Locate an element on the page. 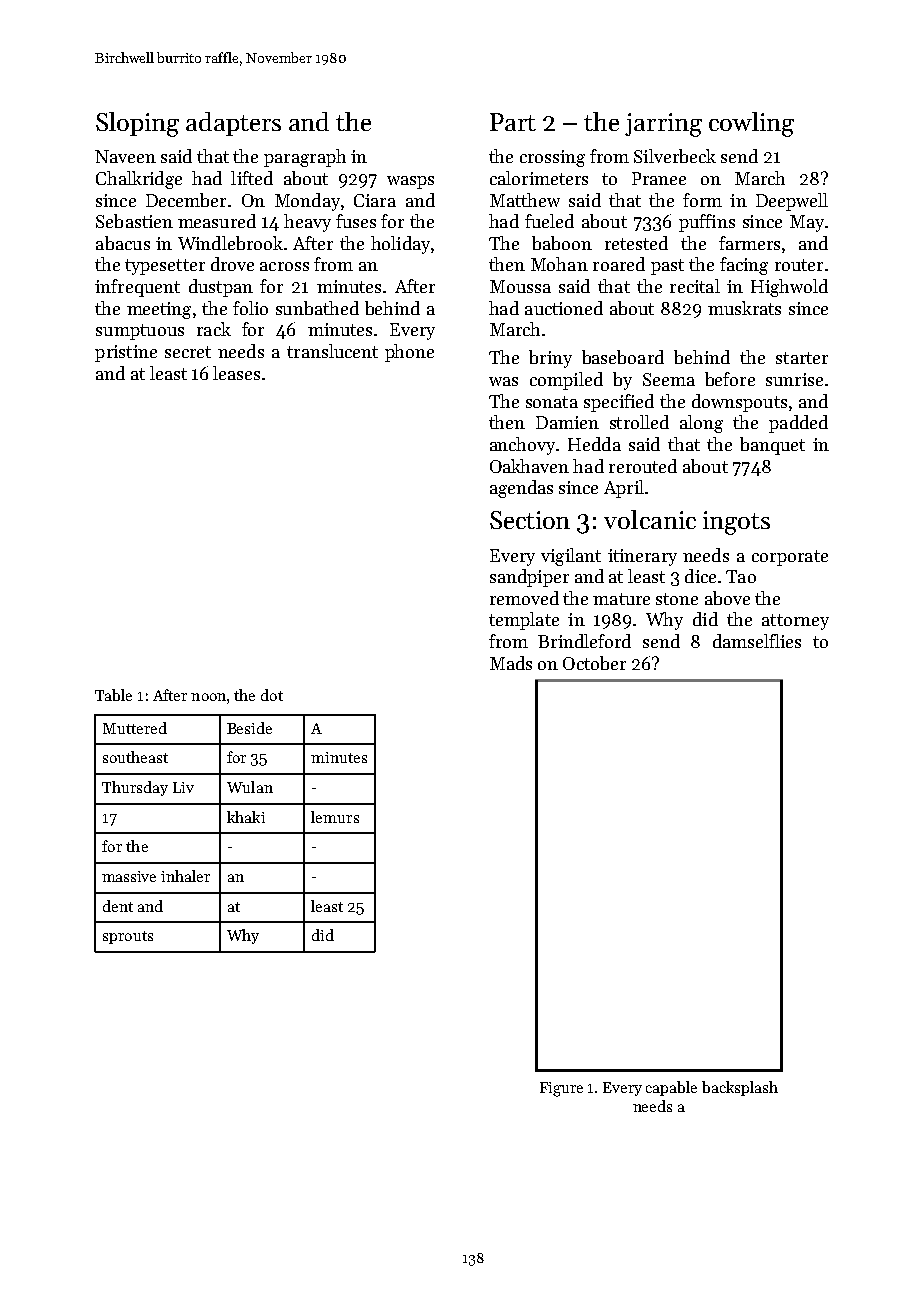  cowling is located at coordinates (751, 124).
